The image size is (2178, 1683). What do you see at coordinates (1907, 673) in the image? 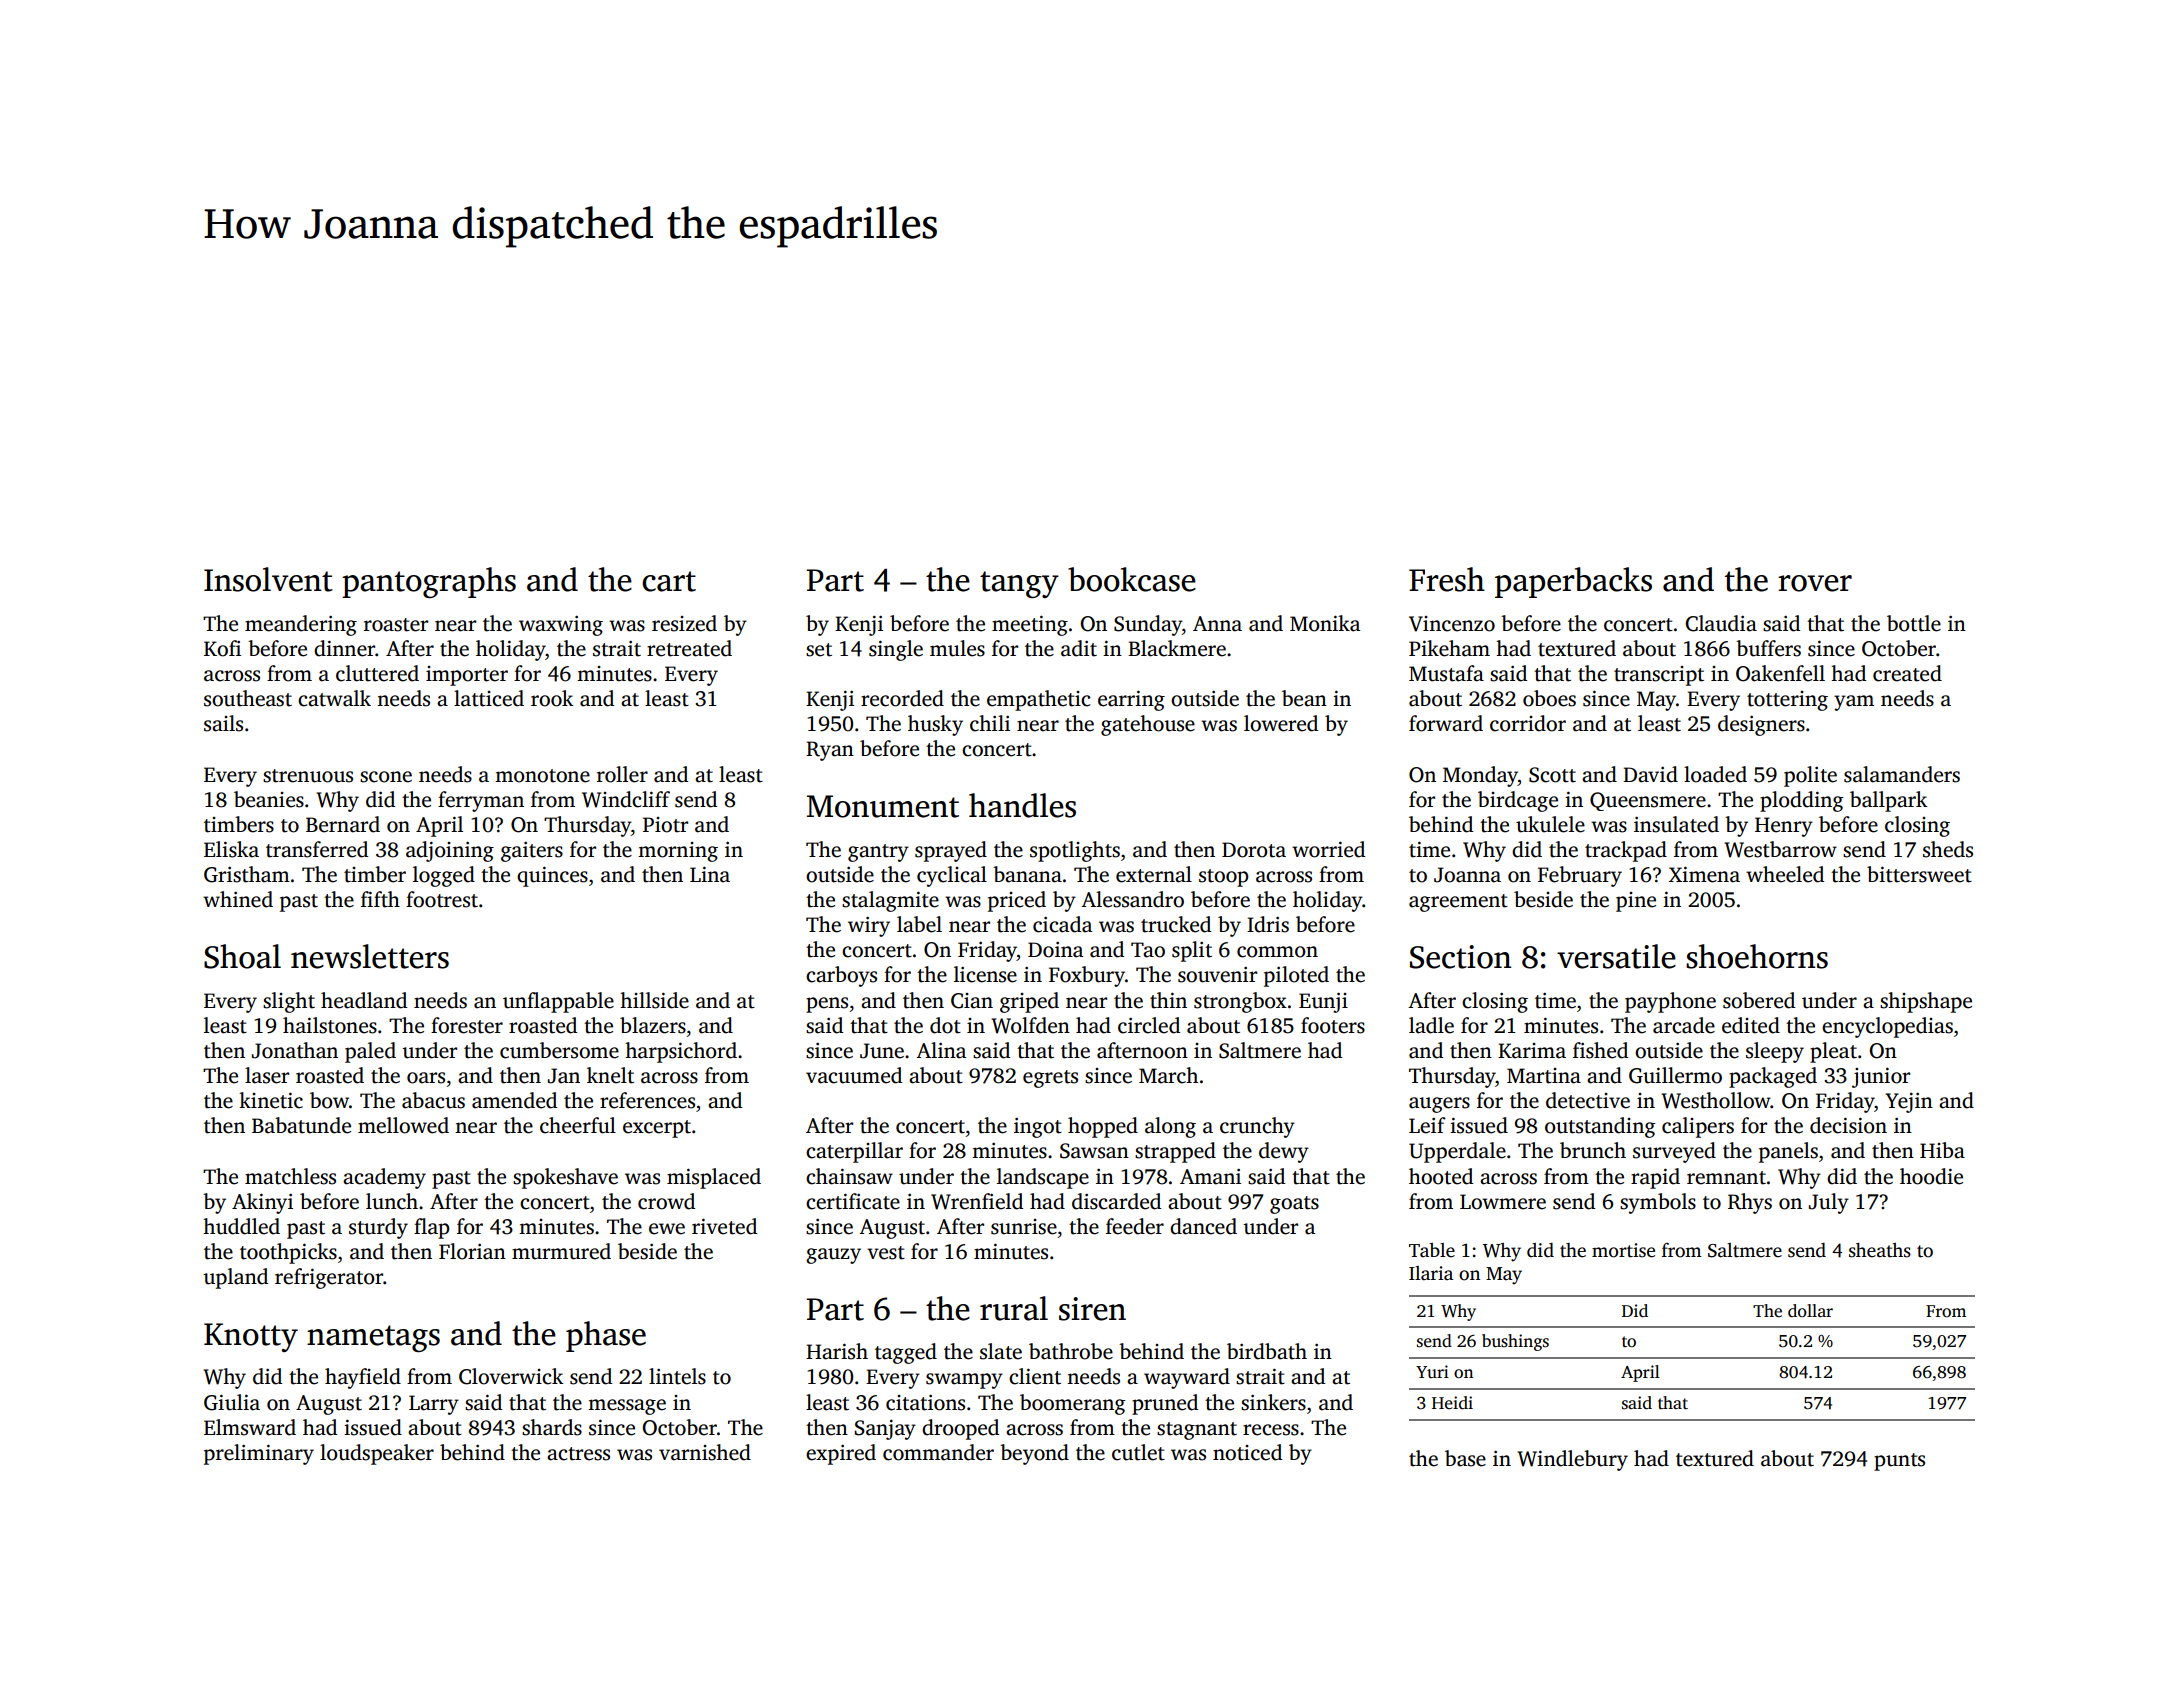
I see `created` at bounding box center [1907, 673].
